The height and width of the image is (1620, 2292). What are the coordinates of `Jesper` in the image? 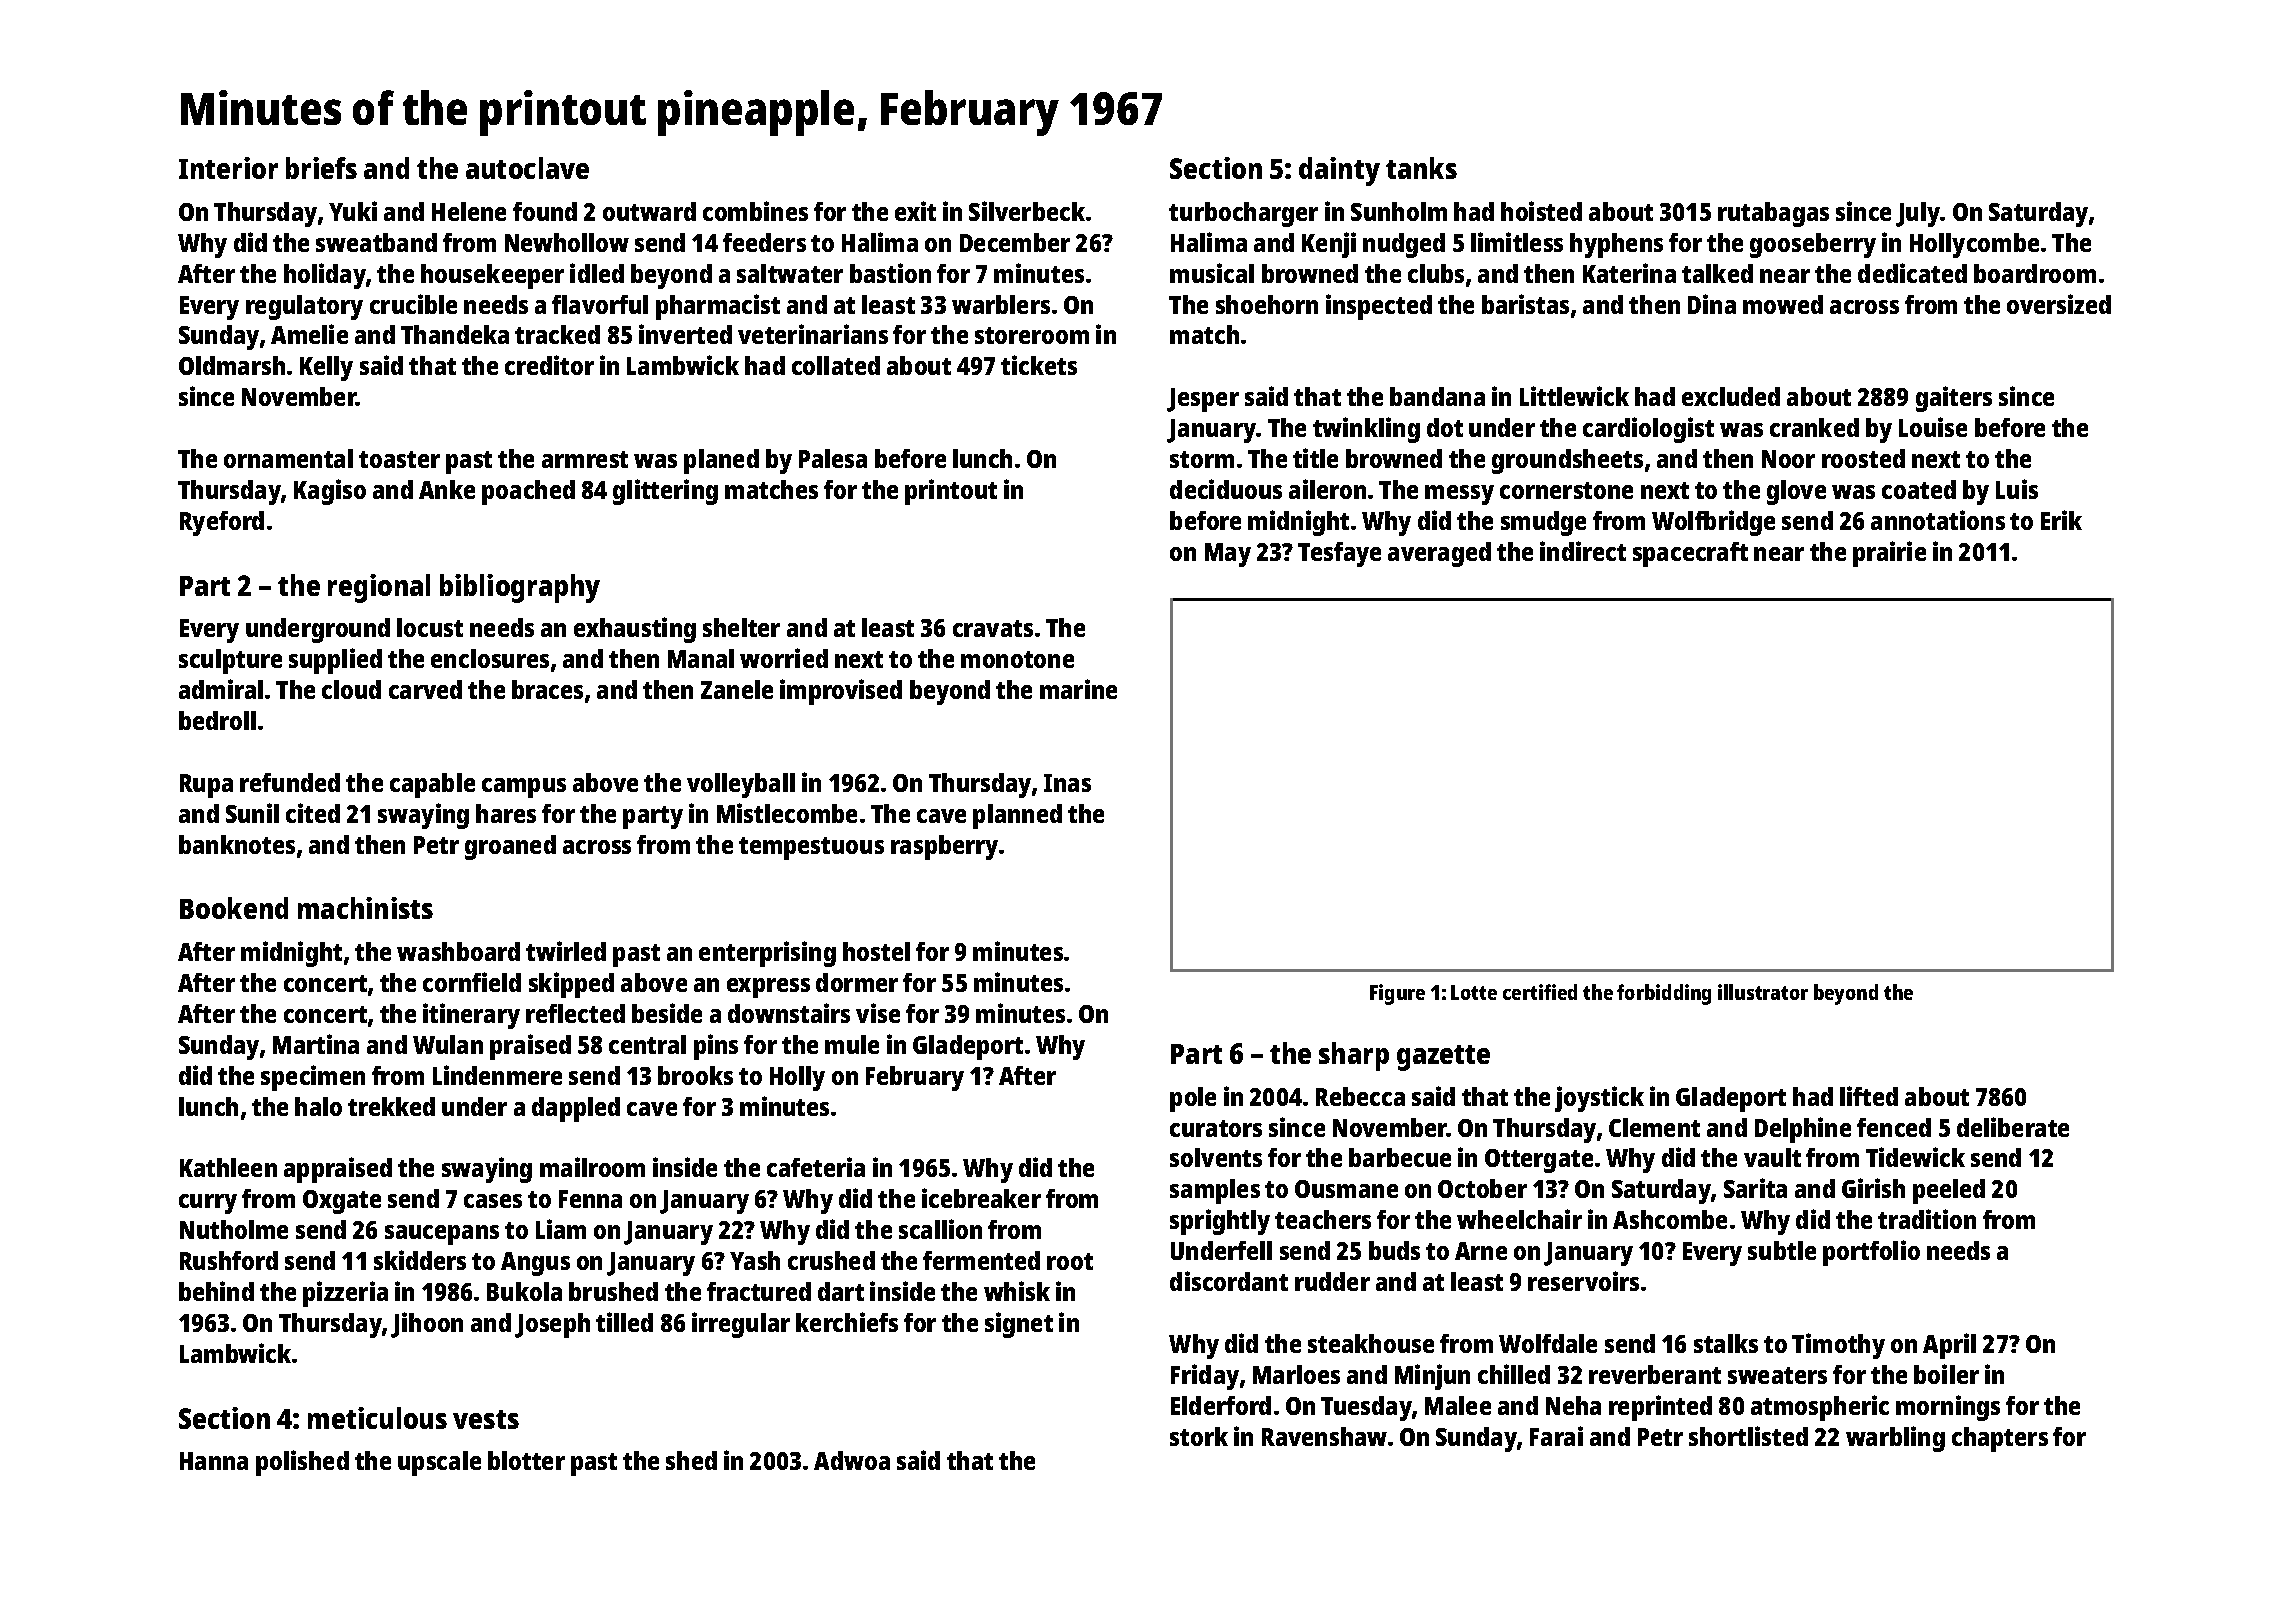 It's located at (1203, 400).
